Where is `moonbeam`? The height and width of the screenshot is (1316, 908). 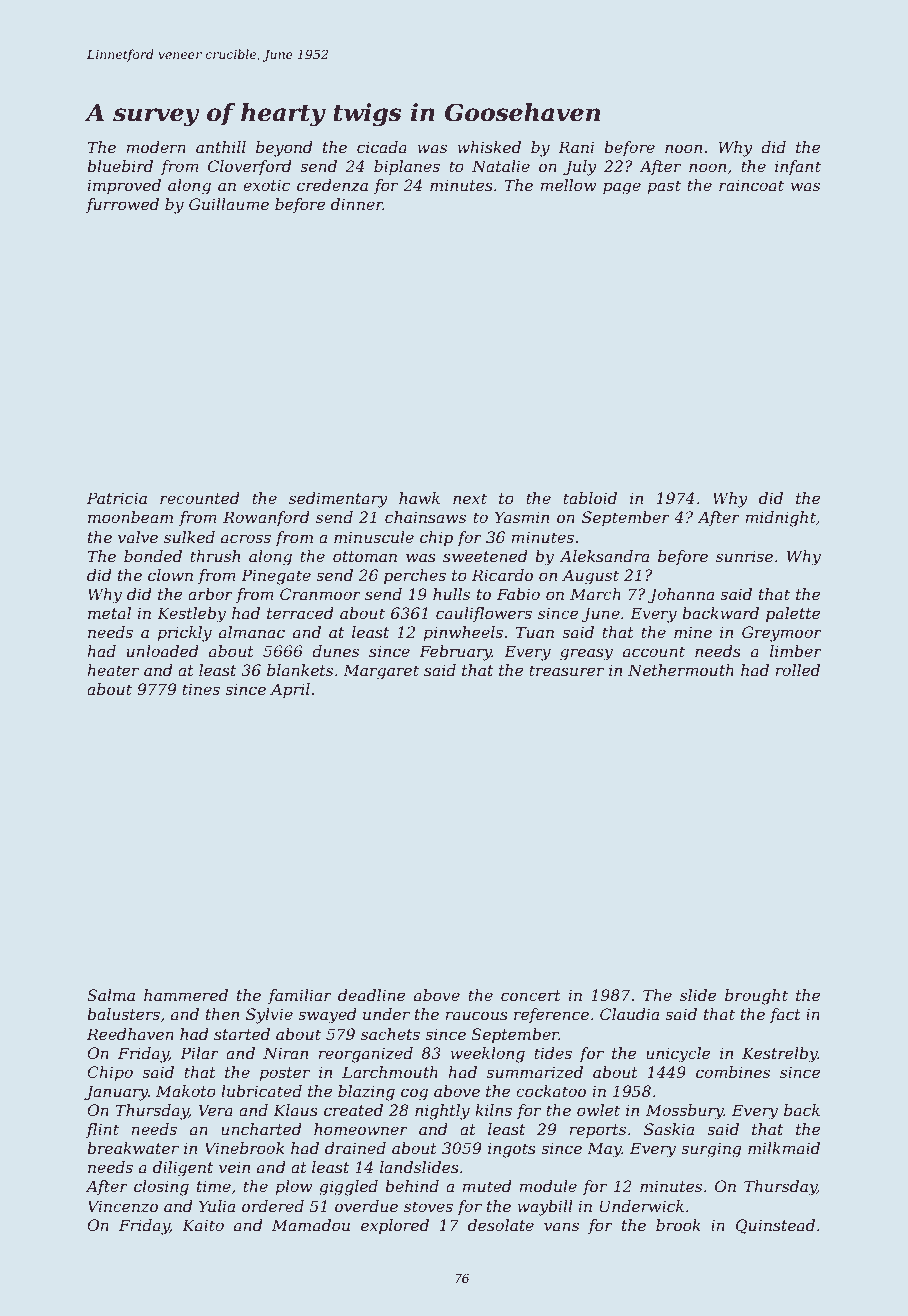
moonbeam is located at coordinates (130, 517).
